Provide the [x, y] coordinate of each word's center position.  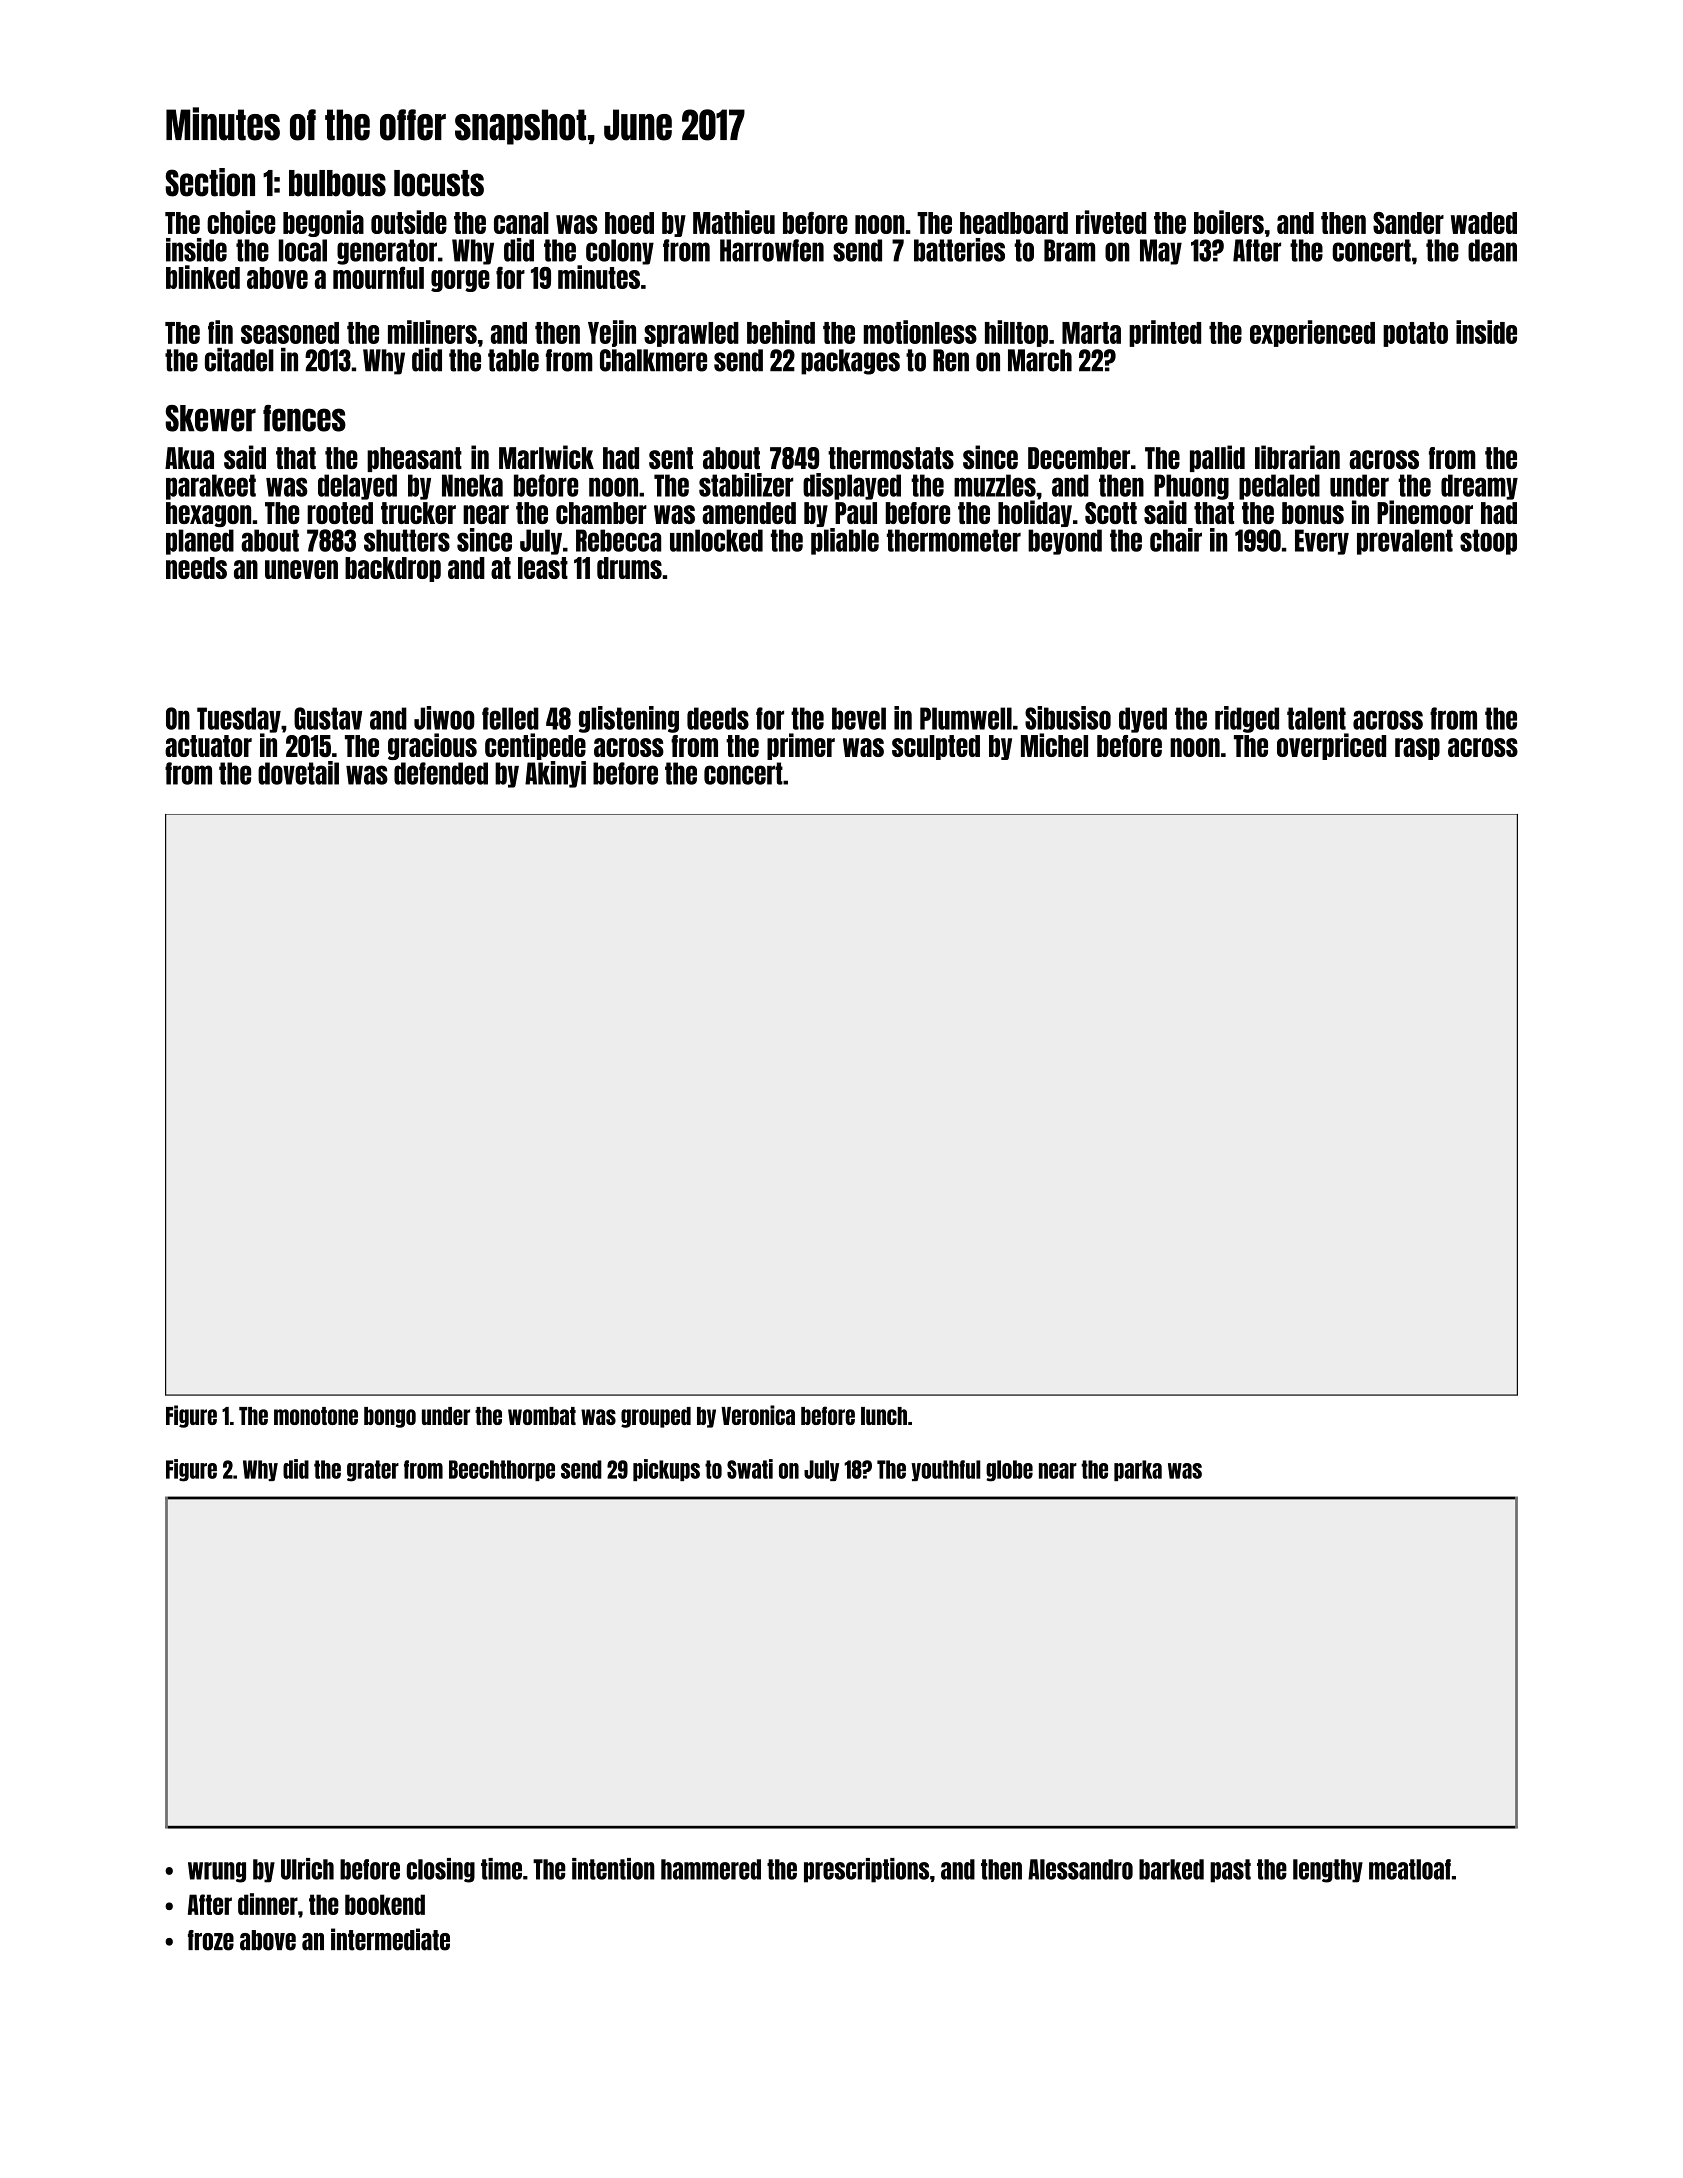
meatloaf [1410, 1869]
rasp [1417, 749]
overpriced [1331, 746]
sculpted [936, 747]
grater [373, 1471]
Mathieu [734, 222]
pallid [1217, 458]
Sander [1408, 223]
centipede [535, 746]
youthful [945, 1470]
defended [441, 773]
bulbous [337, 183]
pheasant [414, 459]
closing [440, 1870]
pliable [845, 541]
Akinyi [555, 774]
